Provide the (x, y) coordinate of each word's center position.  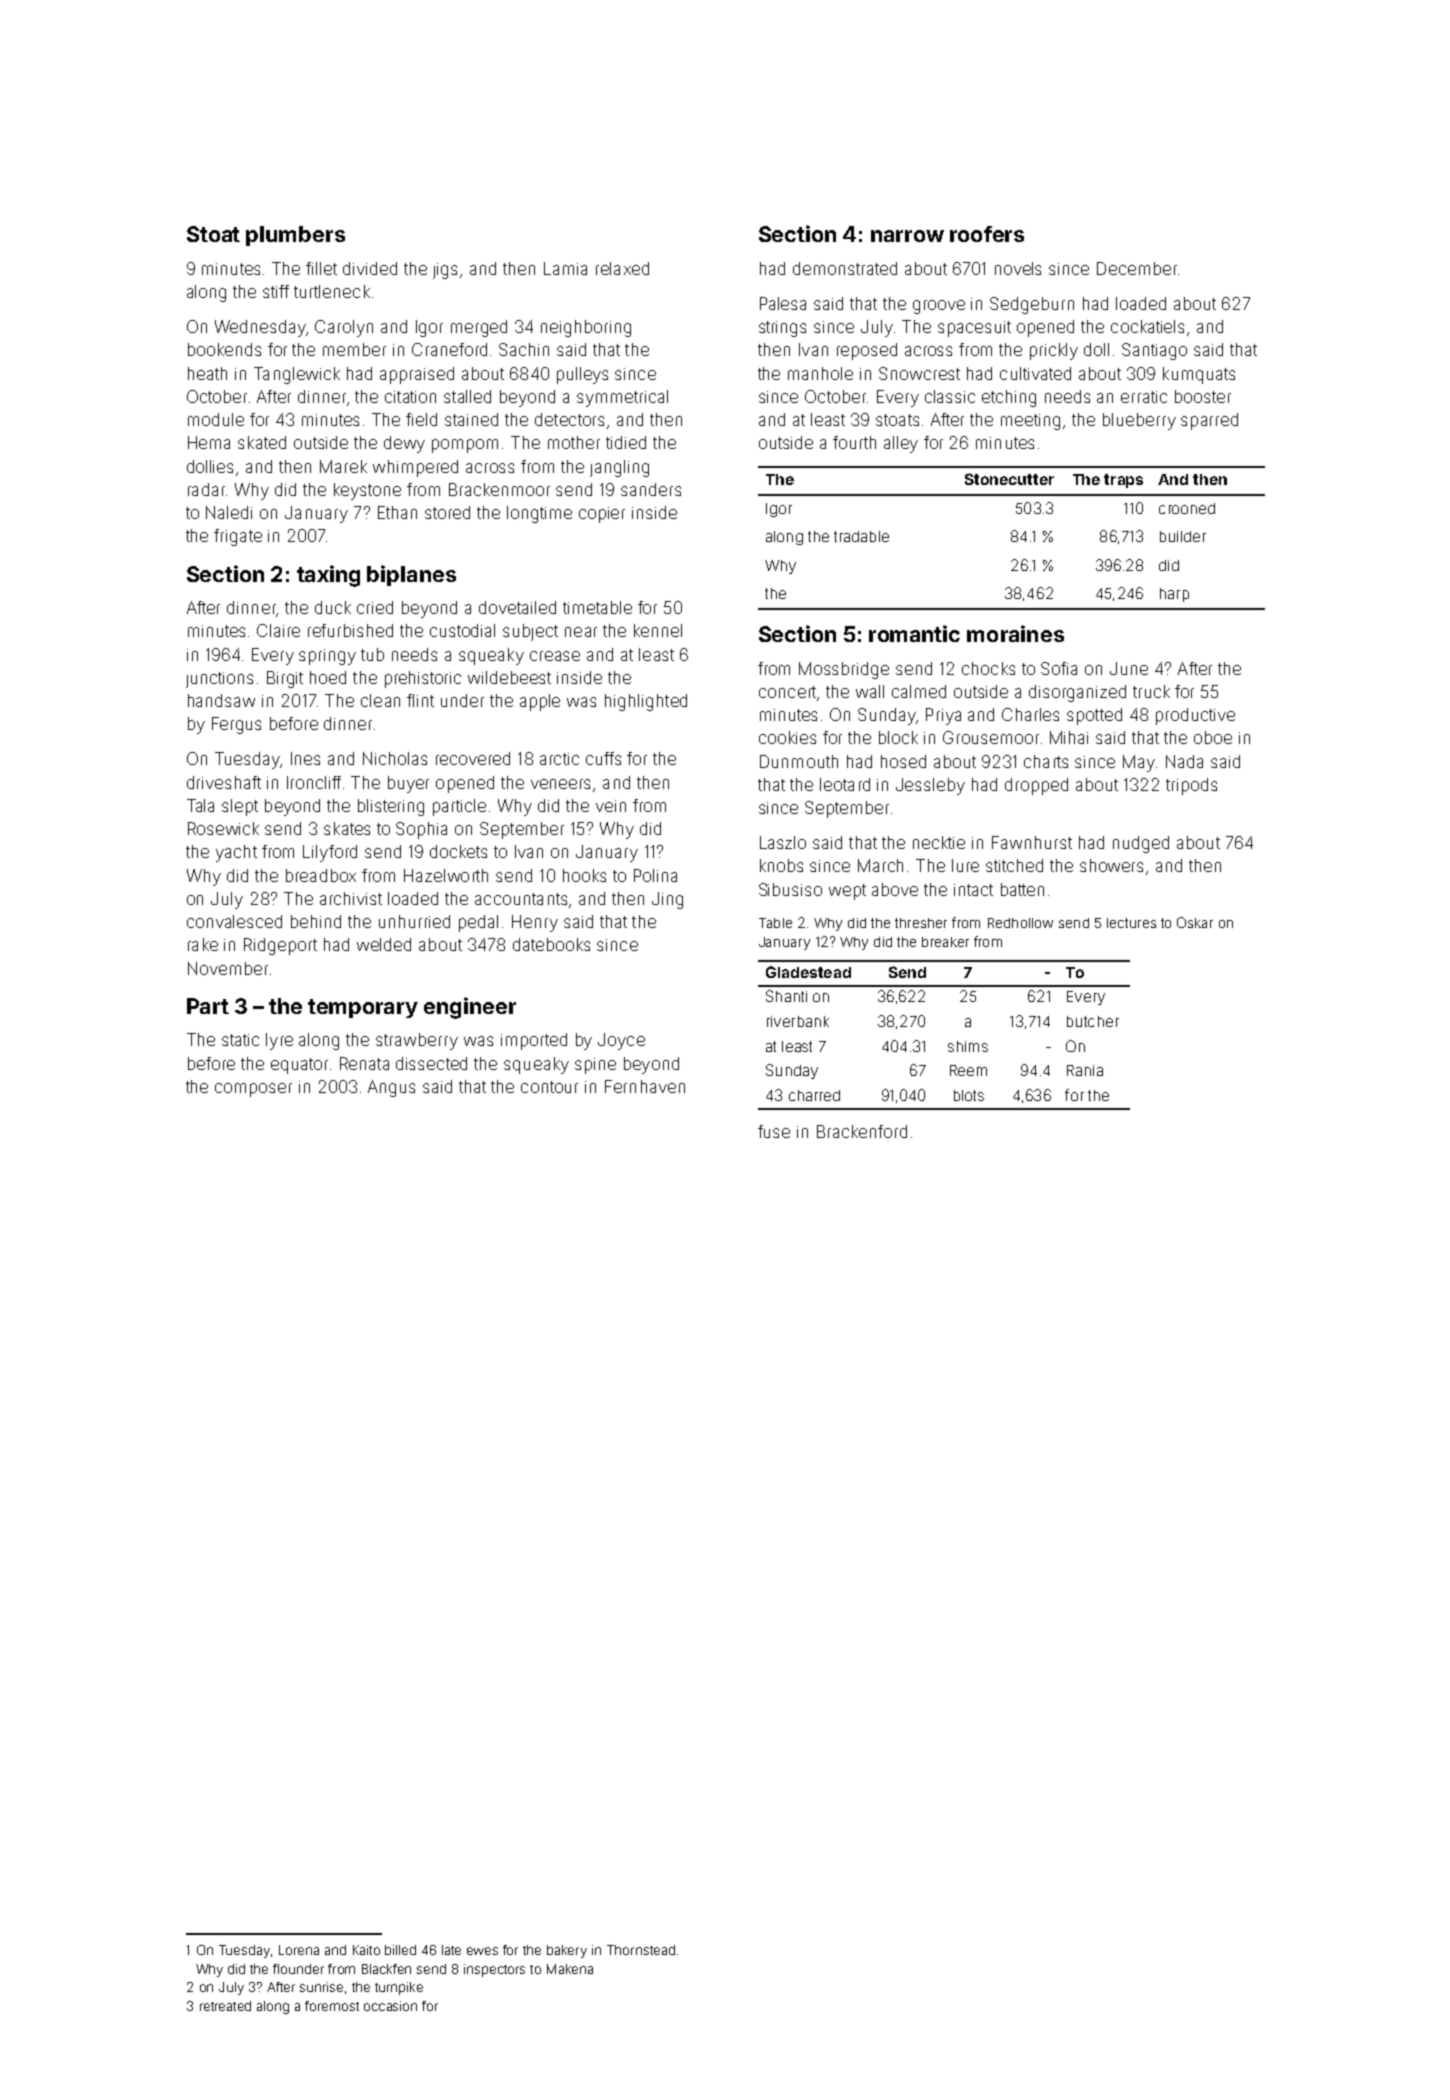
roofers (987, 234)
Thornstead (641, 1950)
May (1139, 763)
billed (400, 1950)
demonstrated (845, 268)
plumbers (295, 236)
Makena (570, 1969)
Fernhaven (645, 1086)
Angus (391, 1088)
